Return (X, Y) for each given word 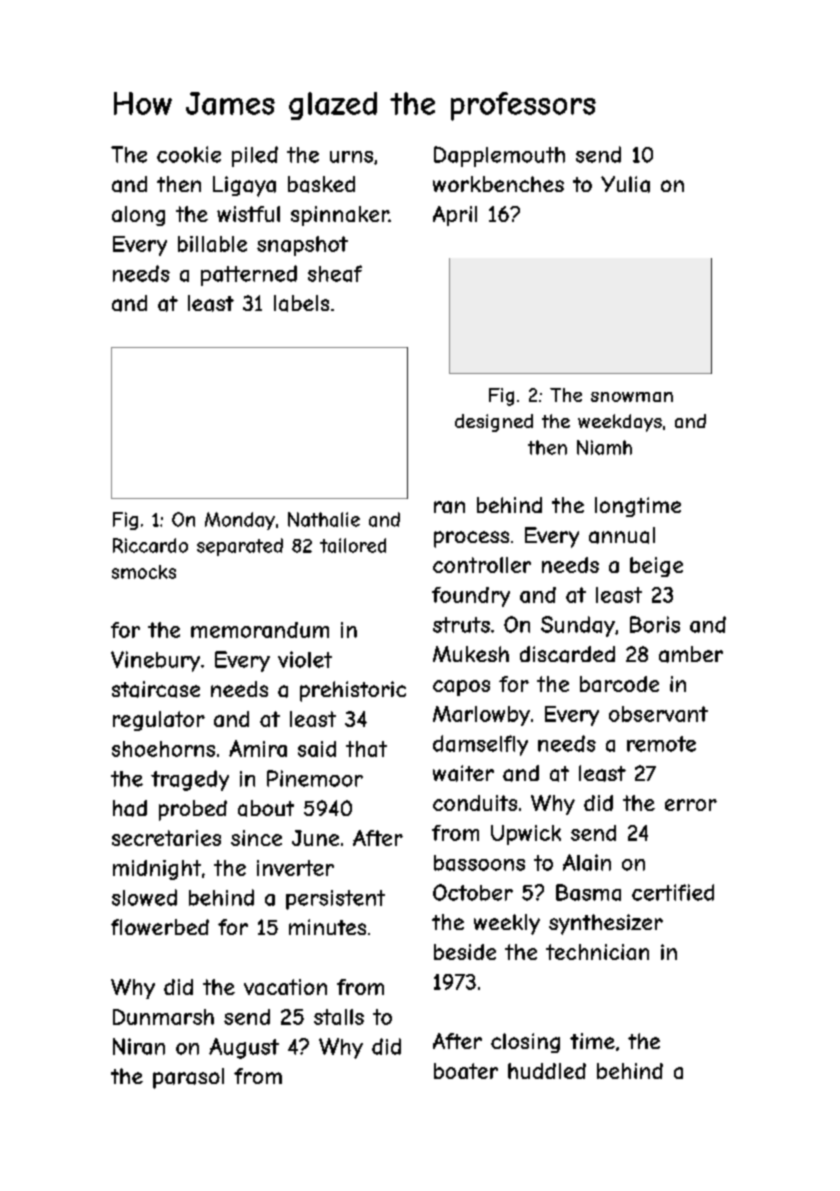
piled (255, 156)
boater (466, 1071)
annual (622, 535)
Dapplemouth (499, 156)
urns (351, 157)
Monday (240, 521)
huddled (547, 1071)
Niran (139, 1046)
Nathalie (324, 519)
